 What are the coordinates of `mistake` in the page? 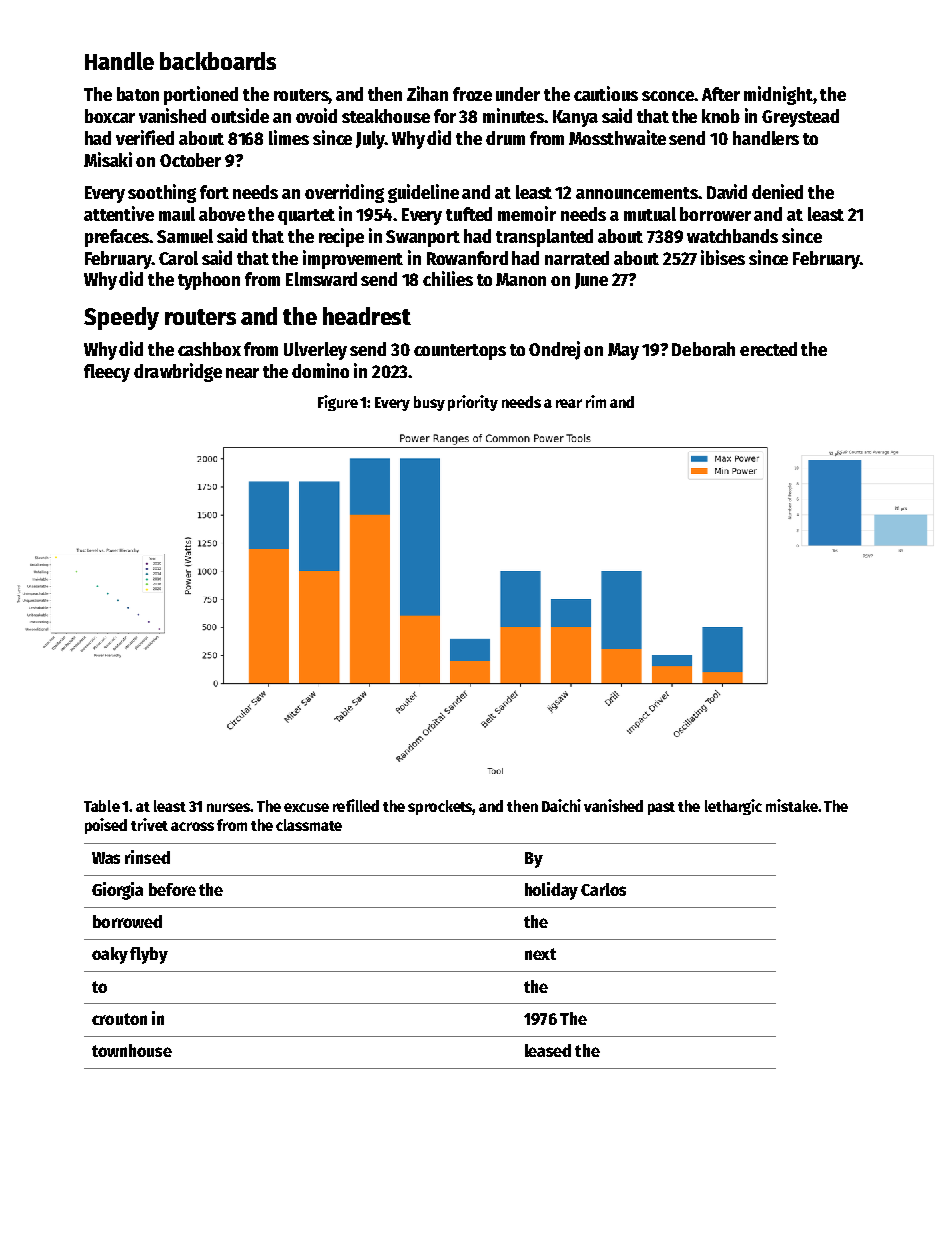 It's located at (792, 805).
